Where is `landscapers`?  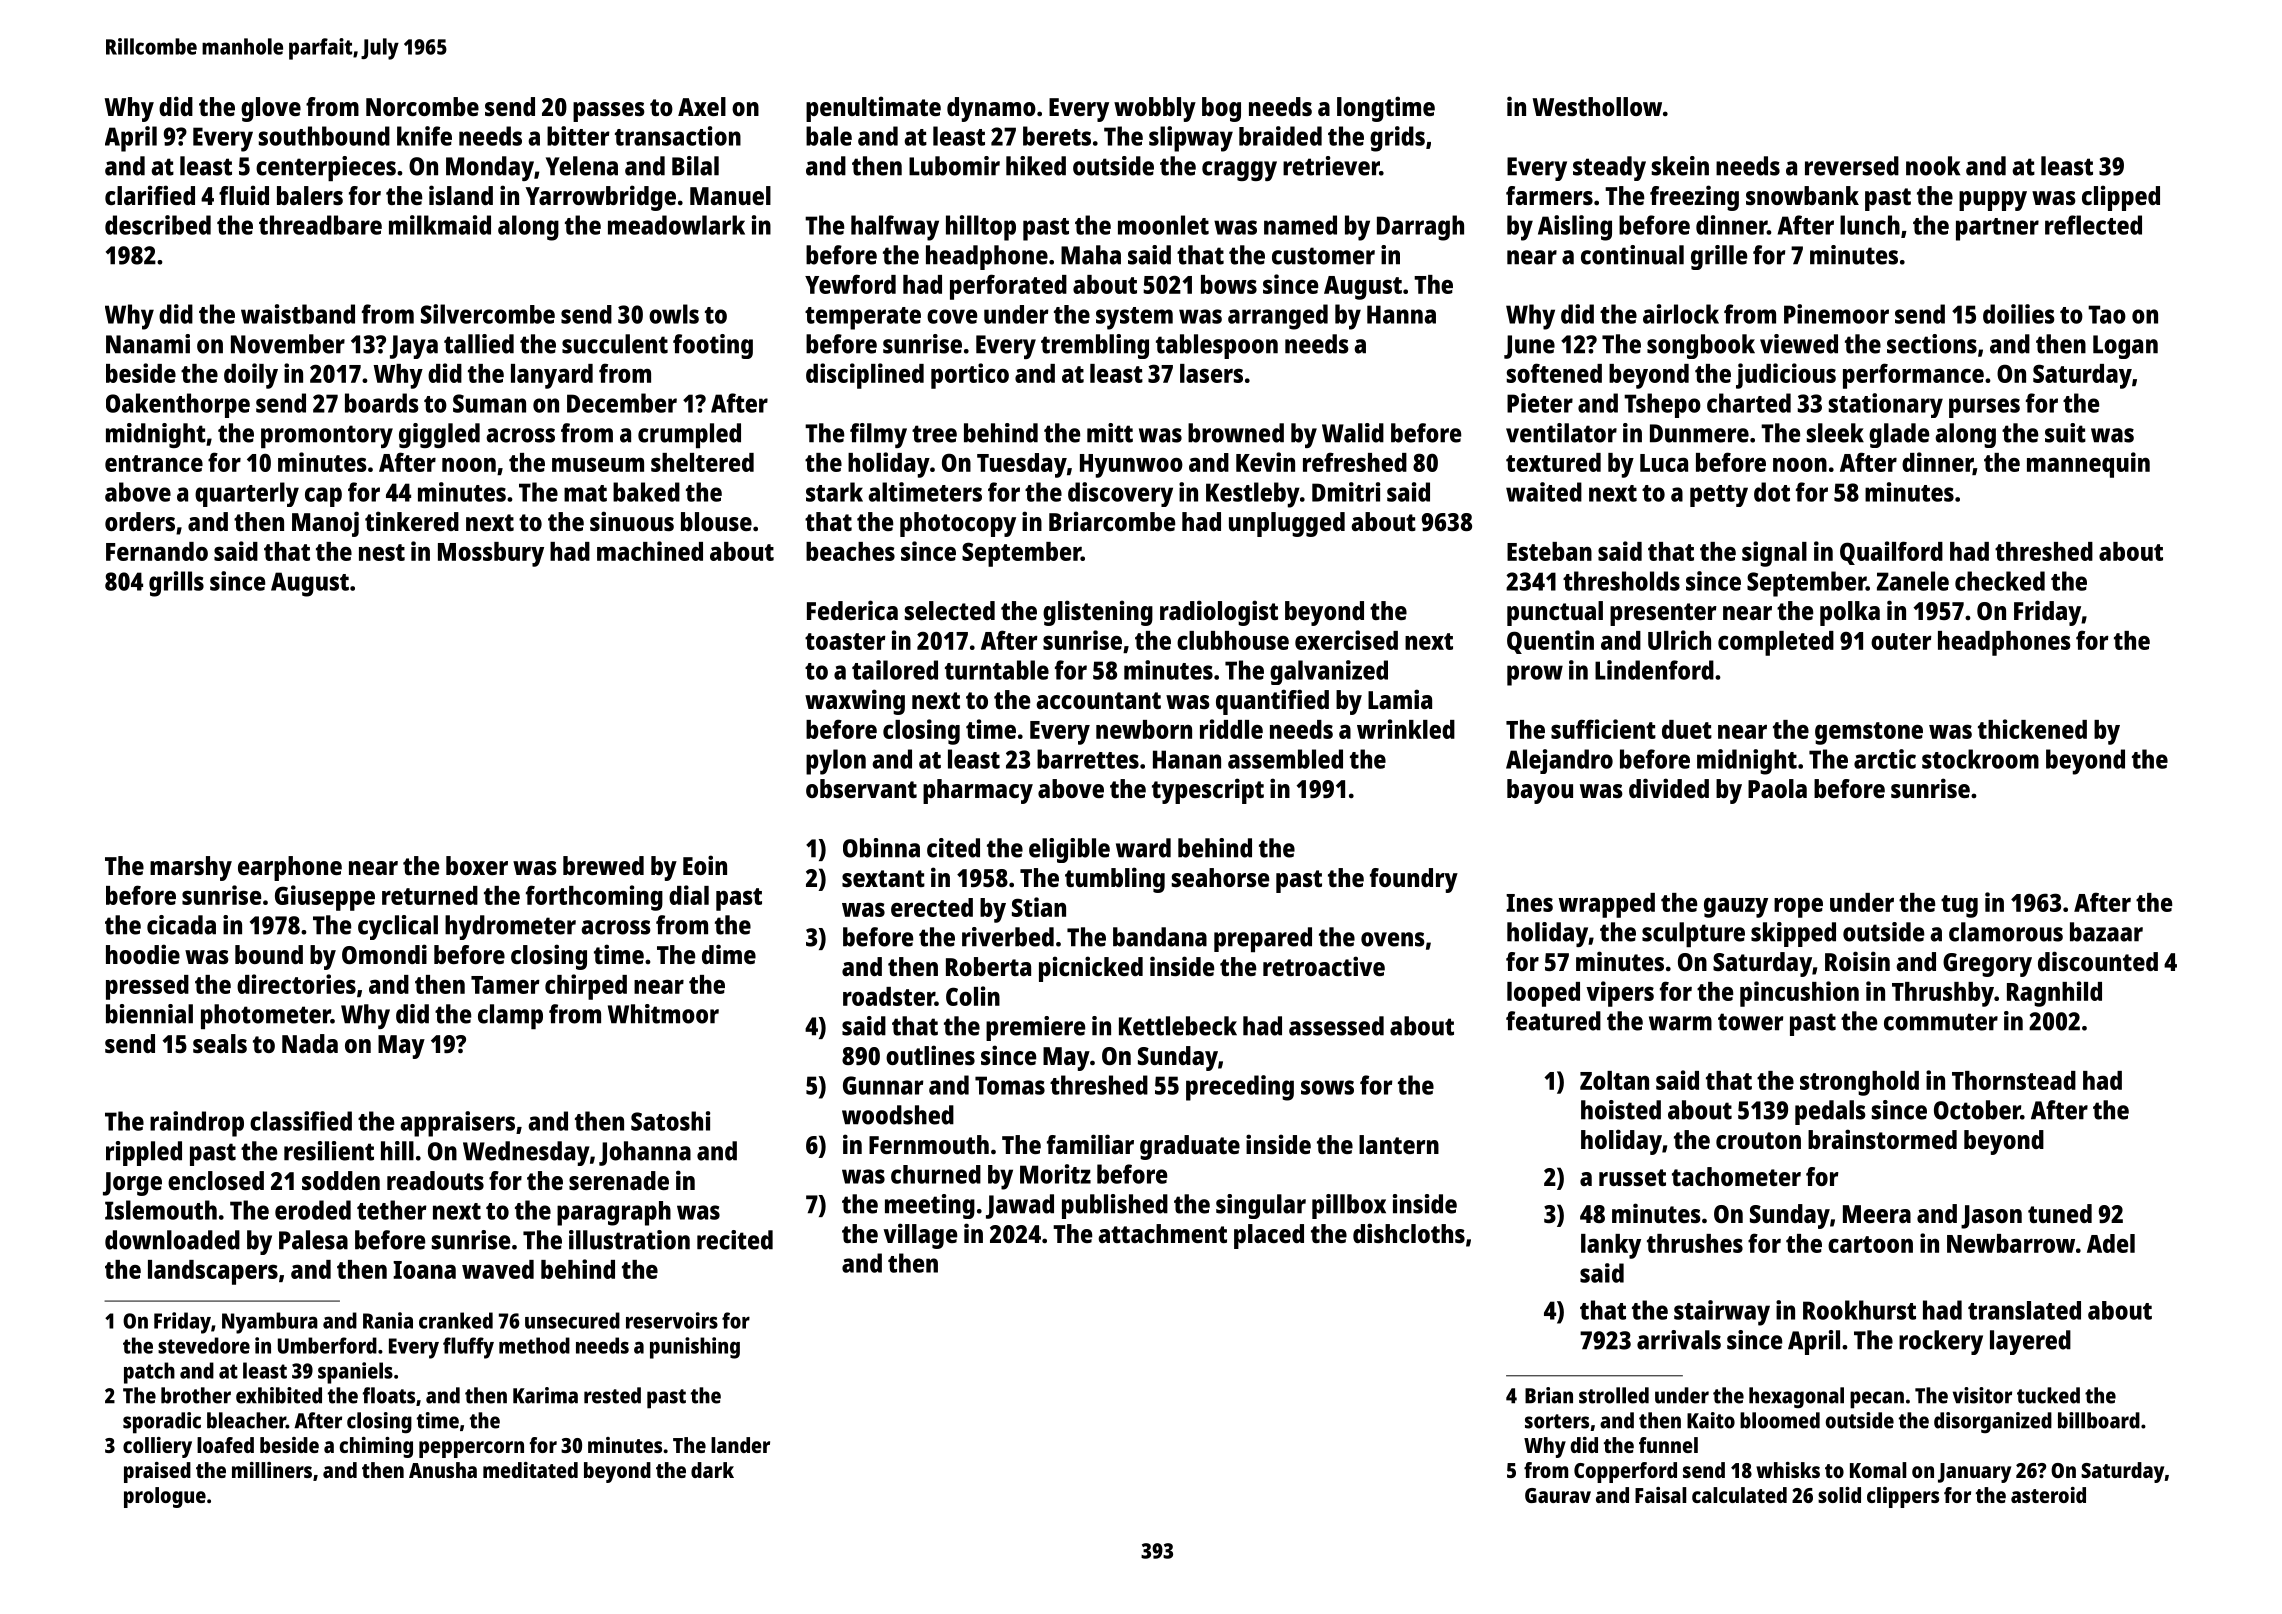 landscapers is located at coordinates (213, 1272).
